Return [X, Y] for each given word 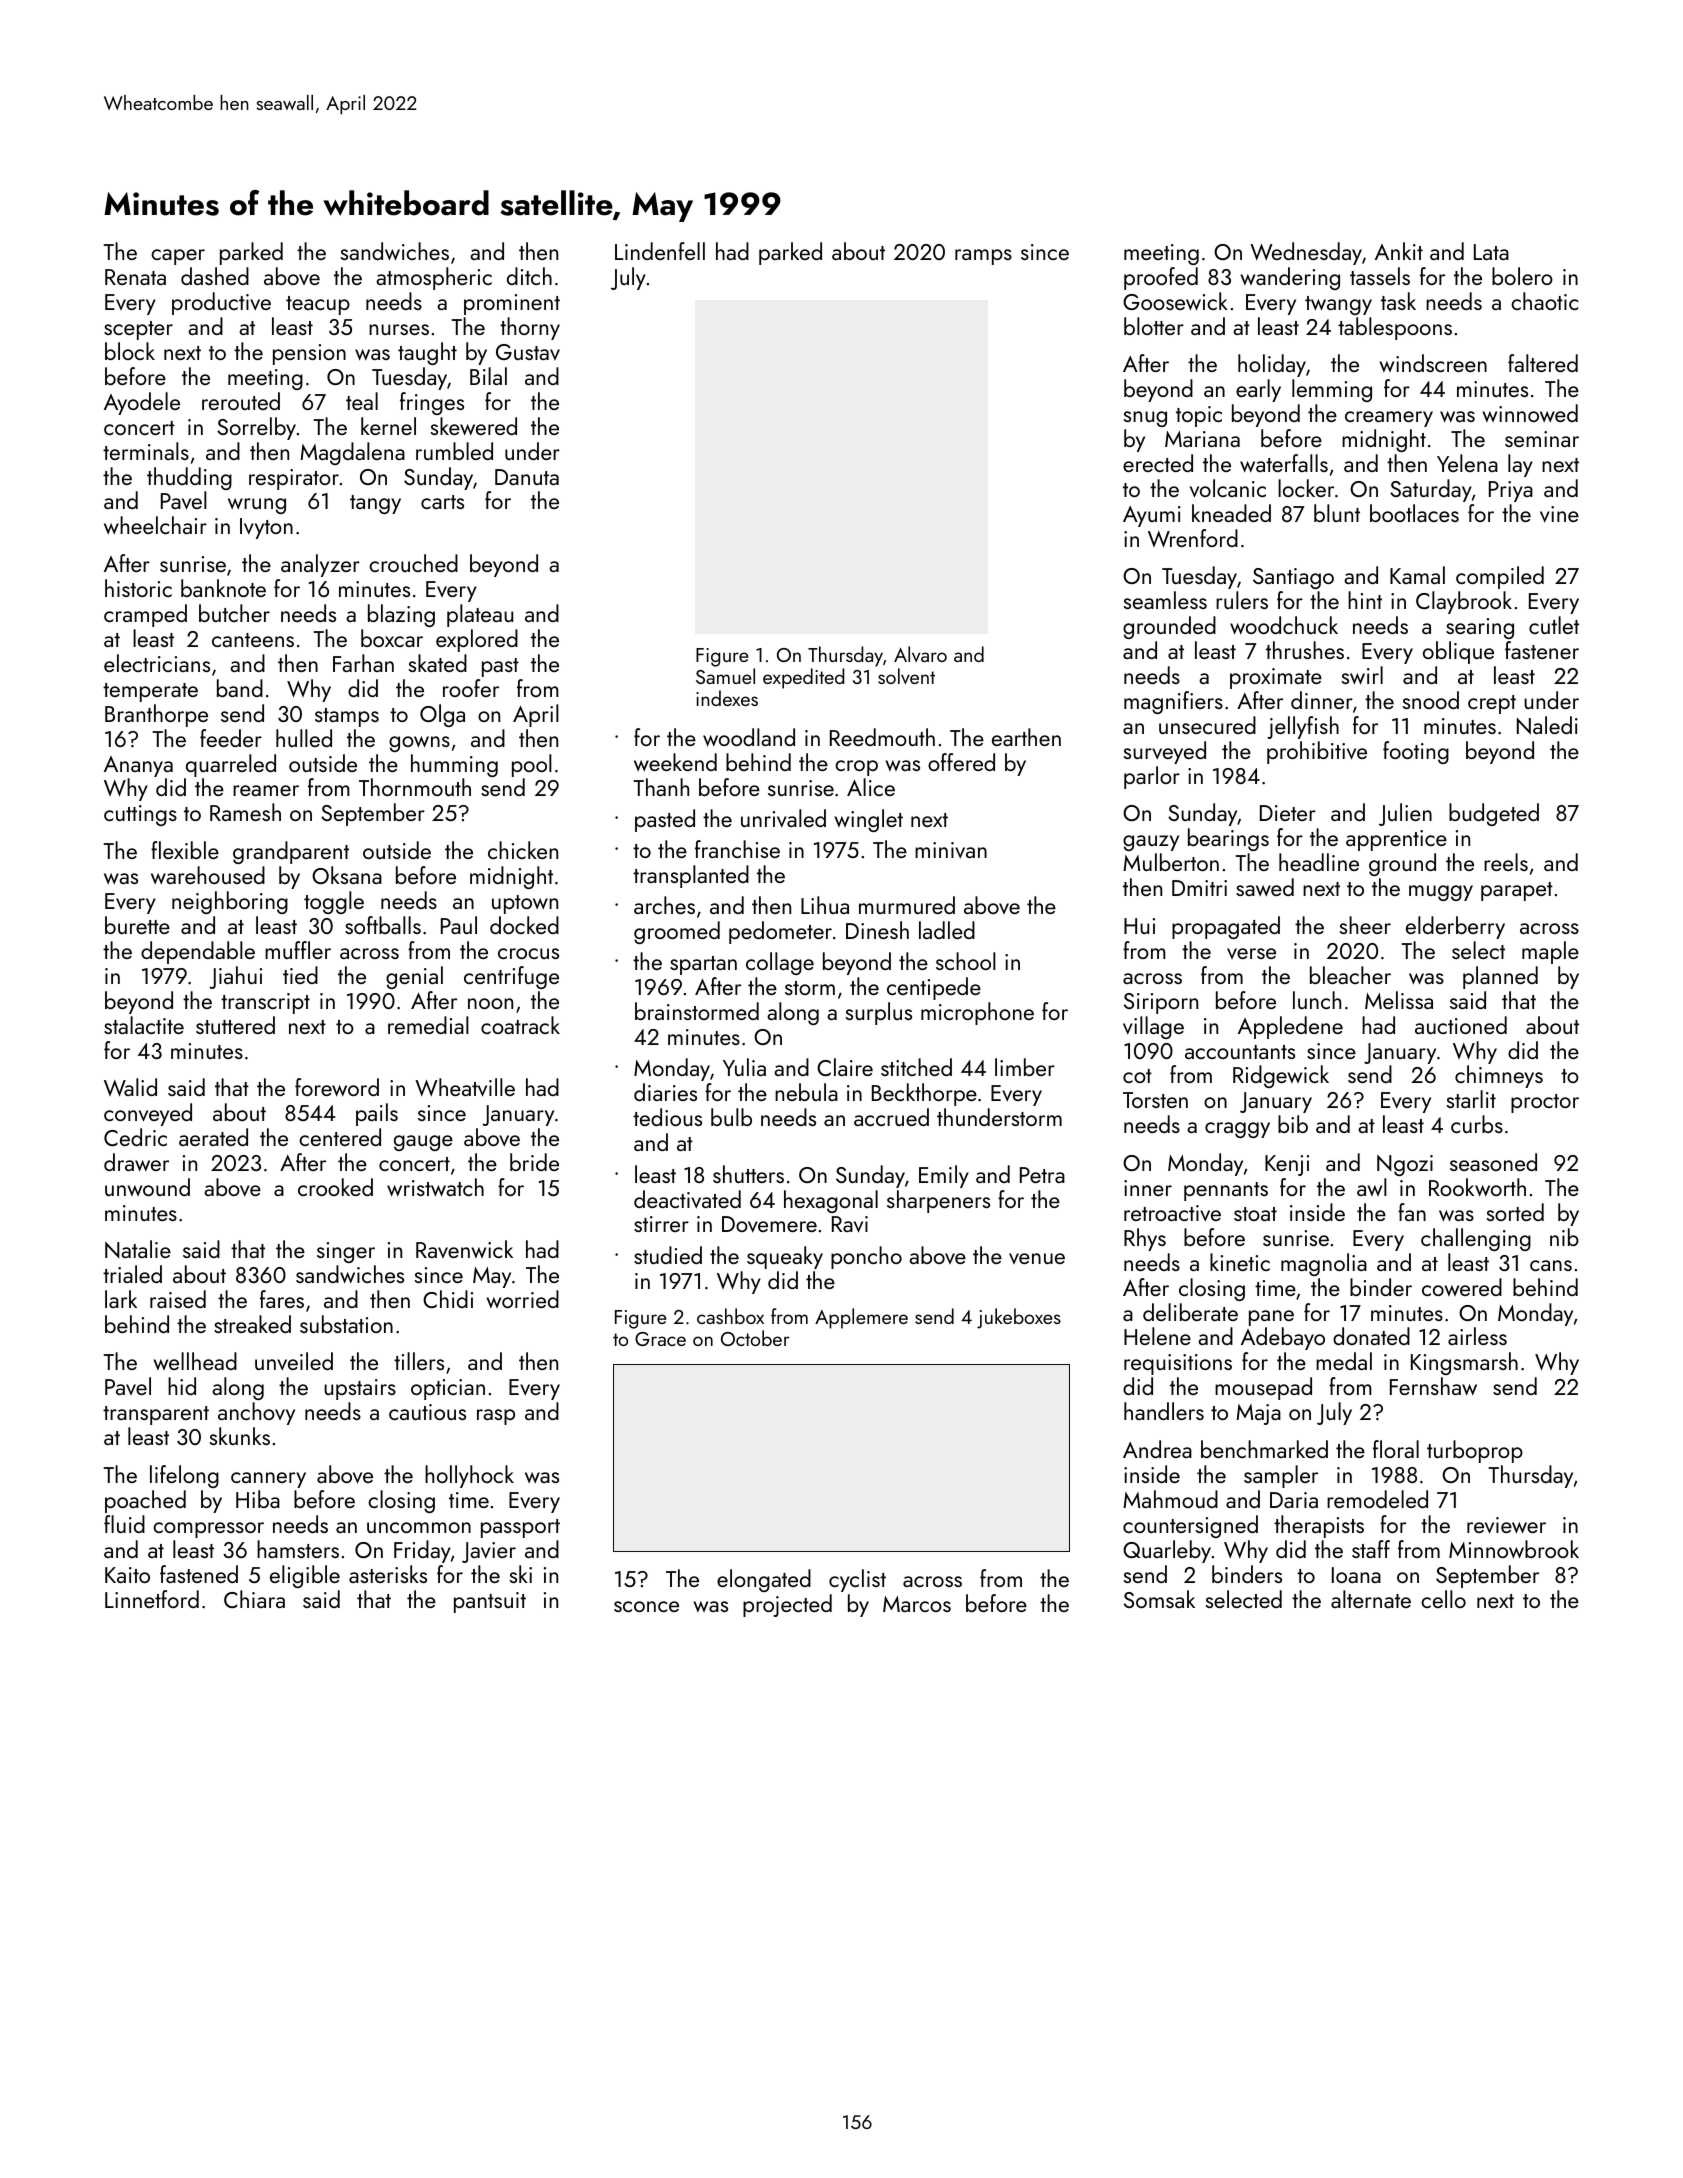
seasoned [1493, 1162]
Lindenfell [660, 251]
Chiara [254, 1599]
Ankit [1399, 251]
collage [780, 963]
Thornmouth [415, 787]
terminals [146, 451]
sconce [646, 1606]
